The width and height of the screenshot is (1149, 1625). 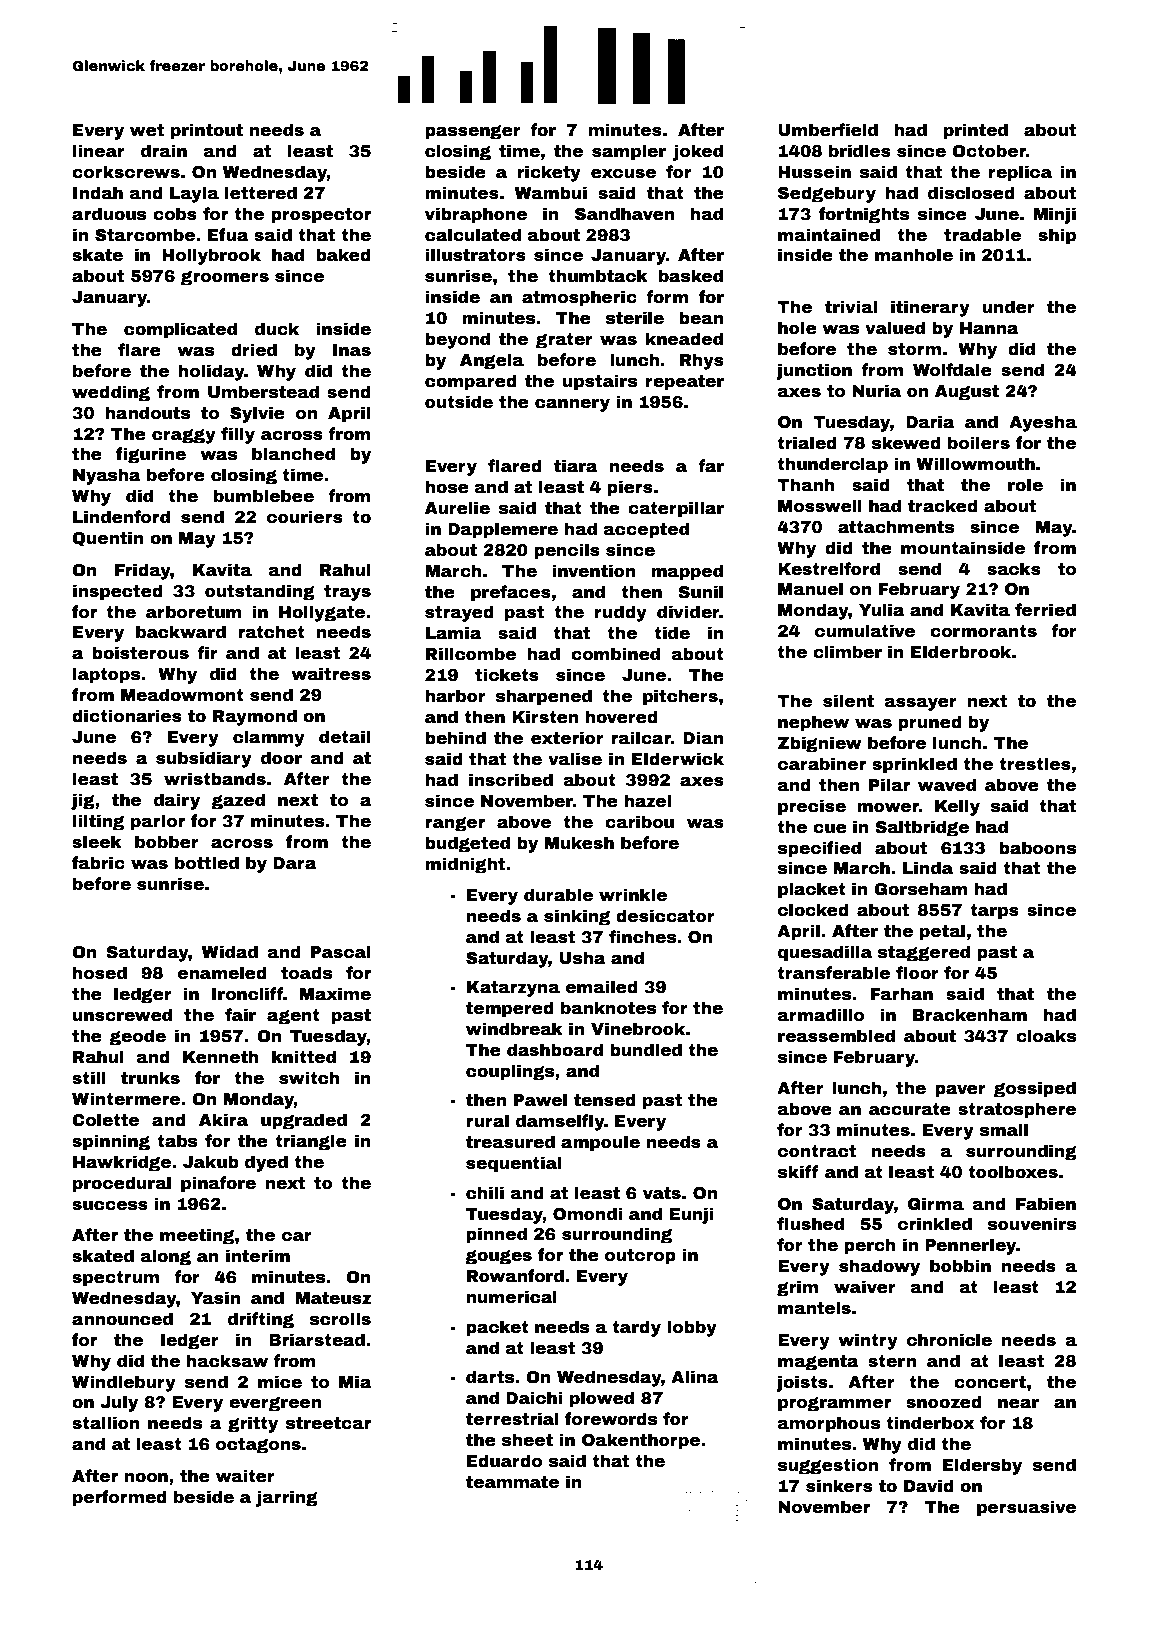 I want to click on Lindenford, so click(x=121, y=517).
